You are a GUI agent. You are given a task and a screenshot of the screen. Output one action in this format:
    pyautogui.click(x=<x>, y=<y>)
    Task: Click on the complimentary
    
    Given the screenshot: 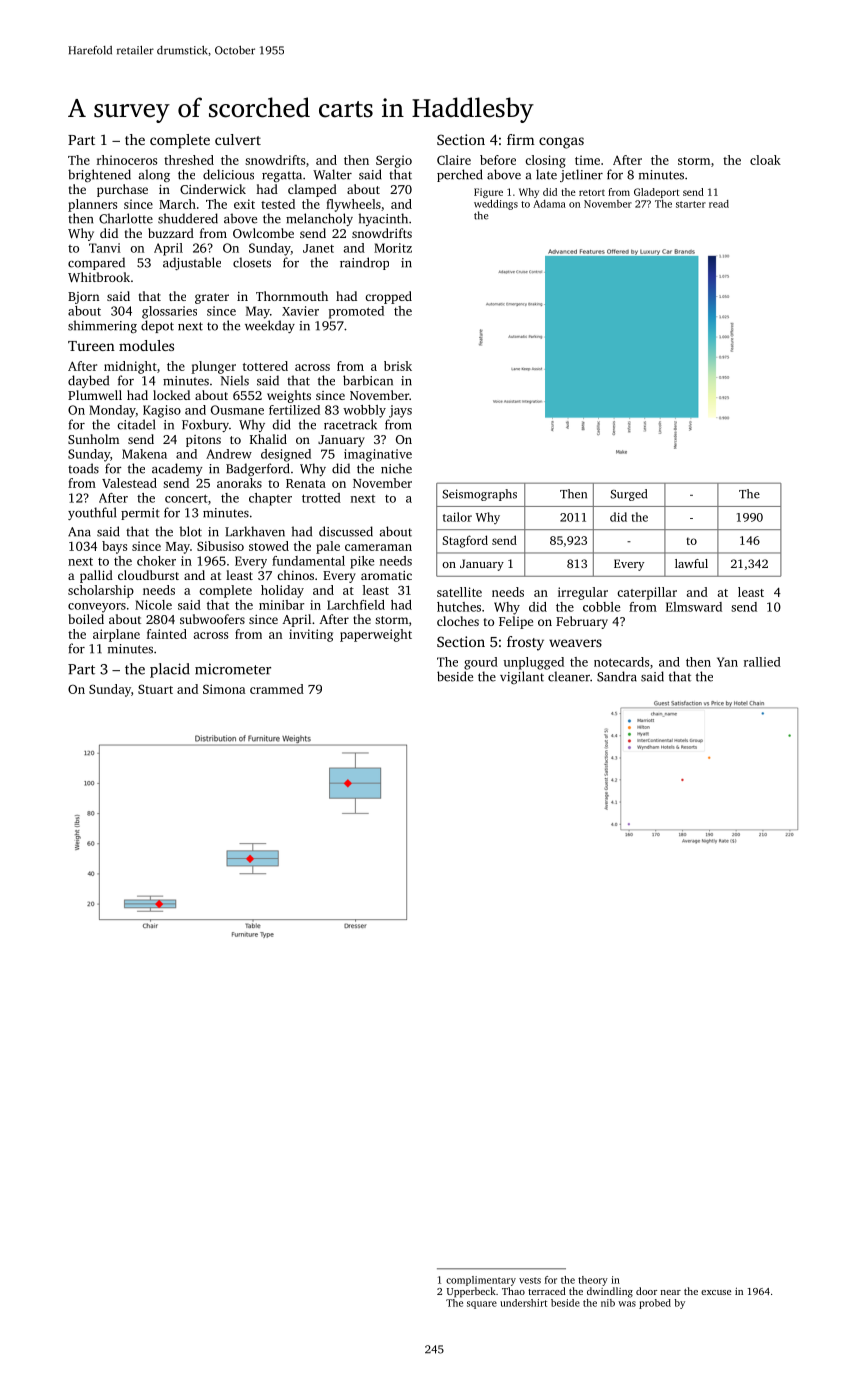 What is the action you would take?
    pyautogui.click(x=481, y=1281)
